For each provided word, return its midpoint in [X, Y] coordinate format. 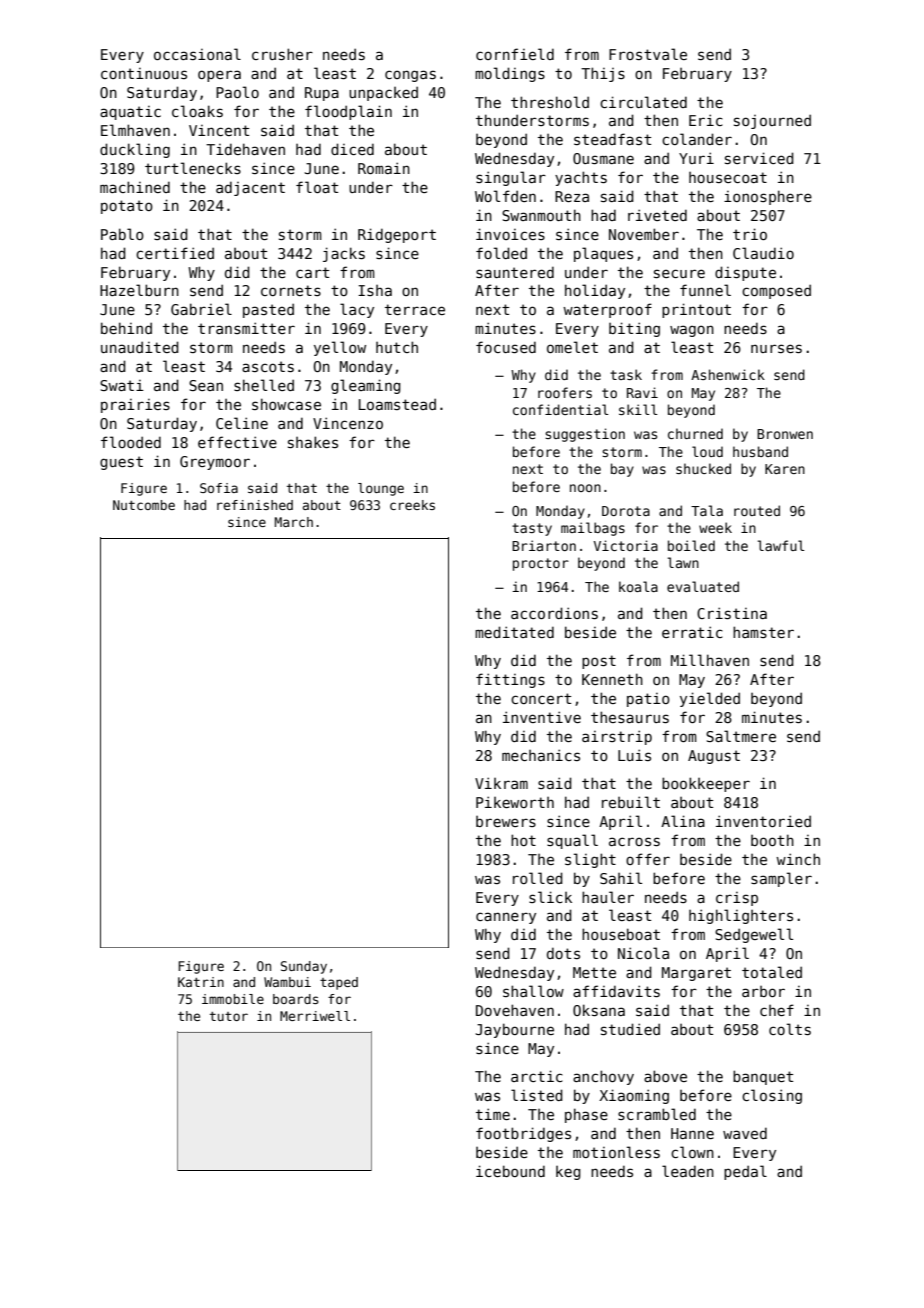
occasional [197, 54]
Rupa [322, 94]
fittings [510, 680]
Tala [707, 510]
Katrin [201, 982]
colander [697, 139]
